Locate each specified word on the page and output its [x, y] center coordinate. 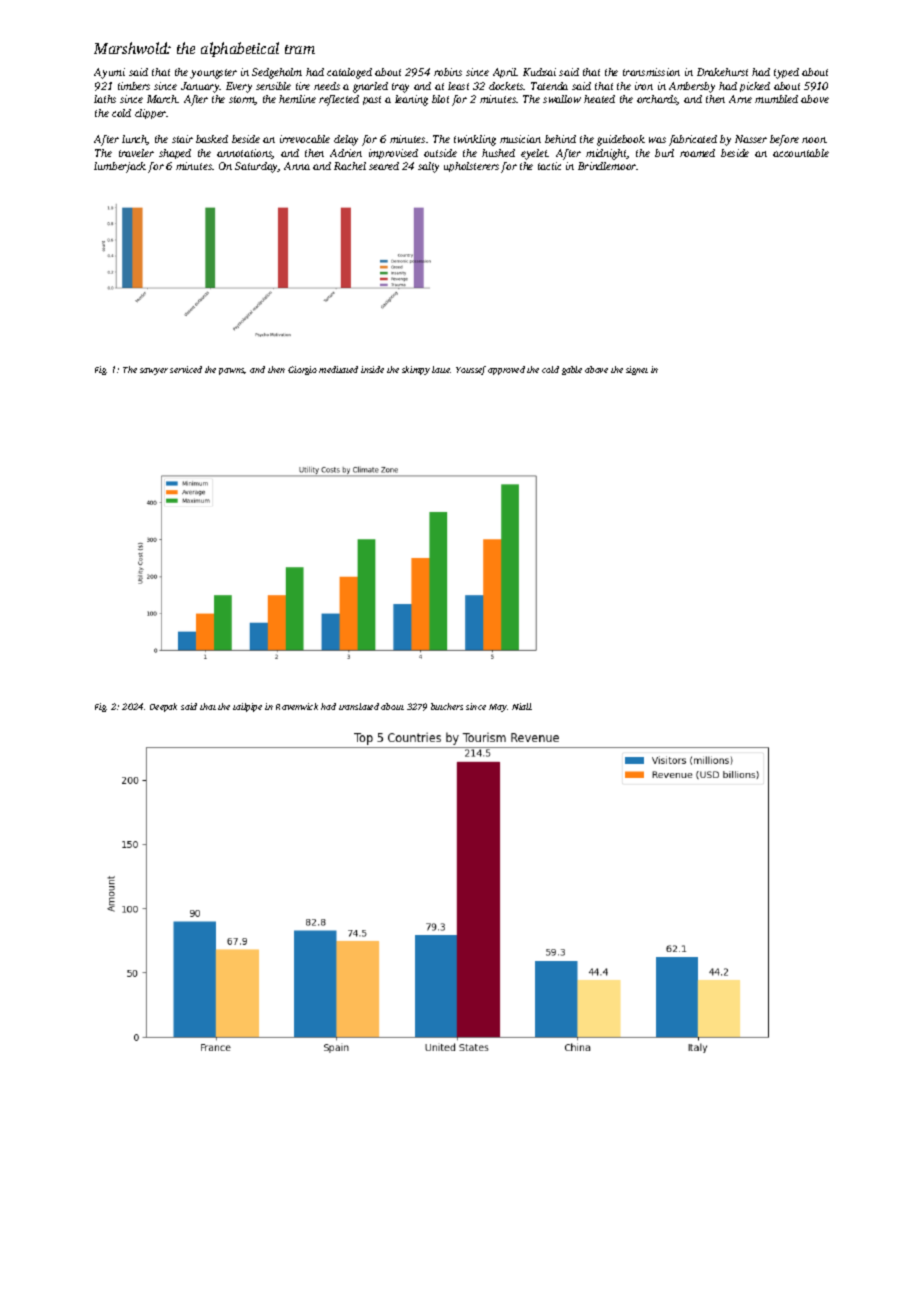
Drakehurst [722, 72]
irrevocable [305, 139]
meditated [338, 369]
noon [814, 140]
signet [637, 370]
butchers [447, 706]
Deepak [163, 707]
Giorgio [302, 370]
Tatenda [549, 86]
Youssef [471, 370]
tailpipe [247, 707]
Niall [522, 706]
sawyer [154, 371]
